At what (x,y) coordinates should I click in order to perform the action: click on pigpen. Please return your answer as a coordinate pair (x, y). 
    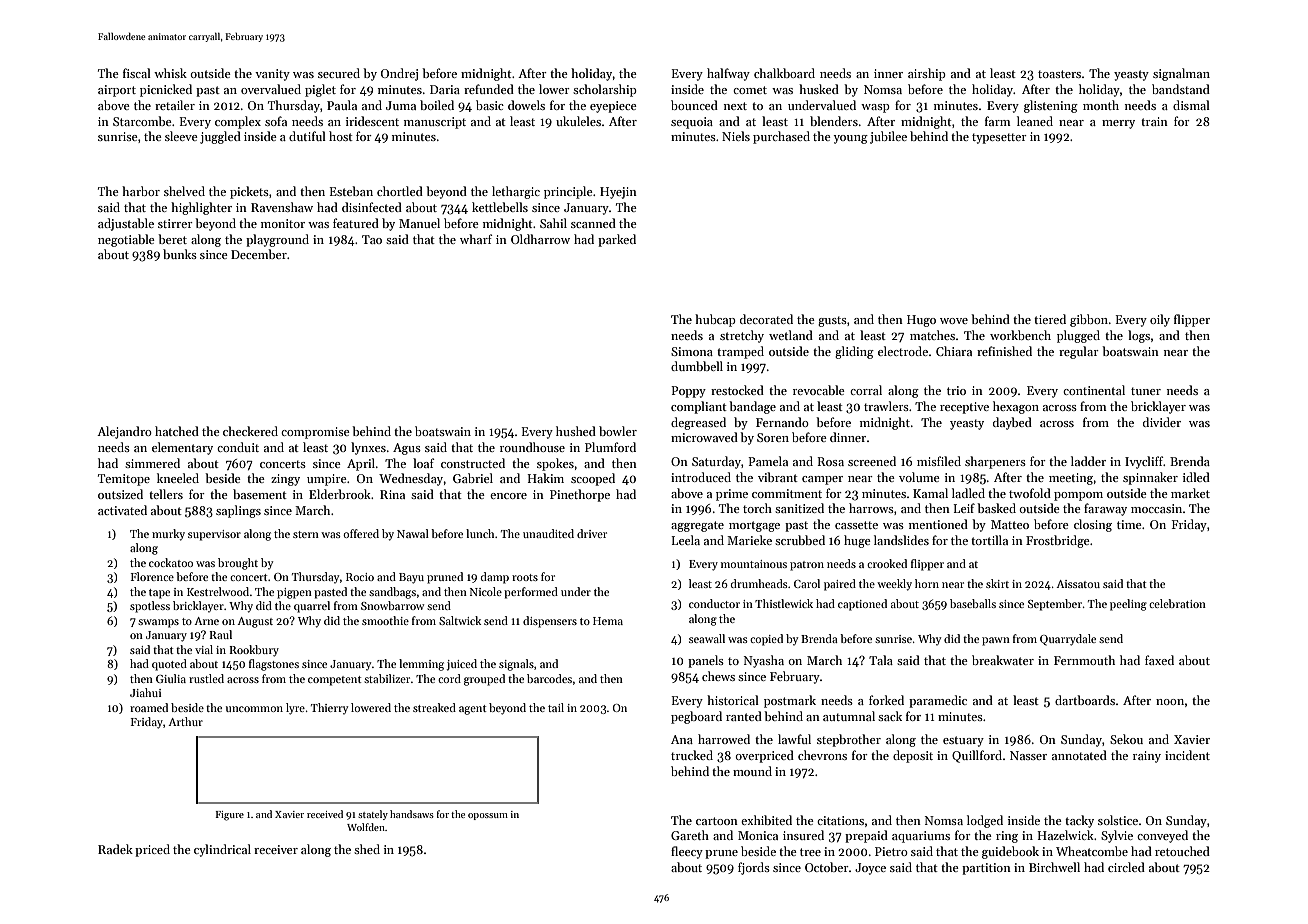
    Looking at the image, I should click on (294, 593).
